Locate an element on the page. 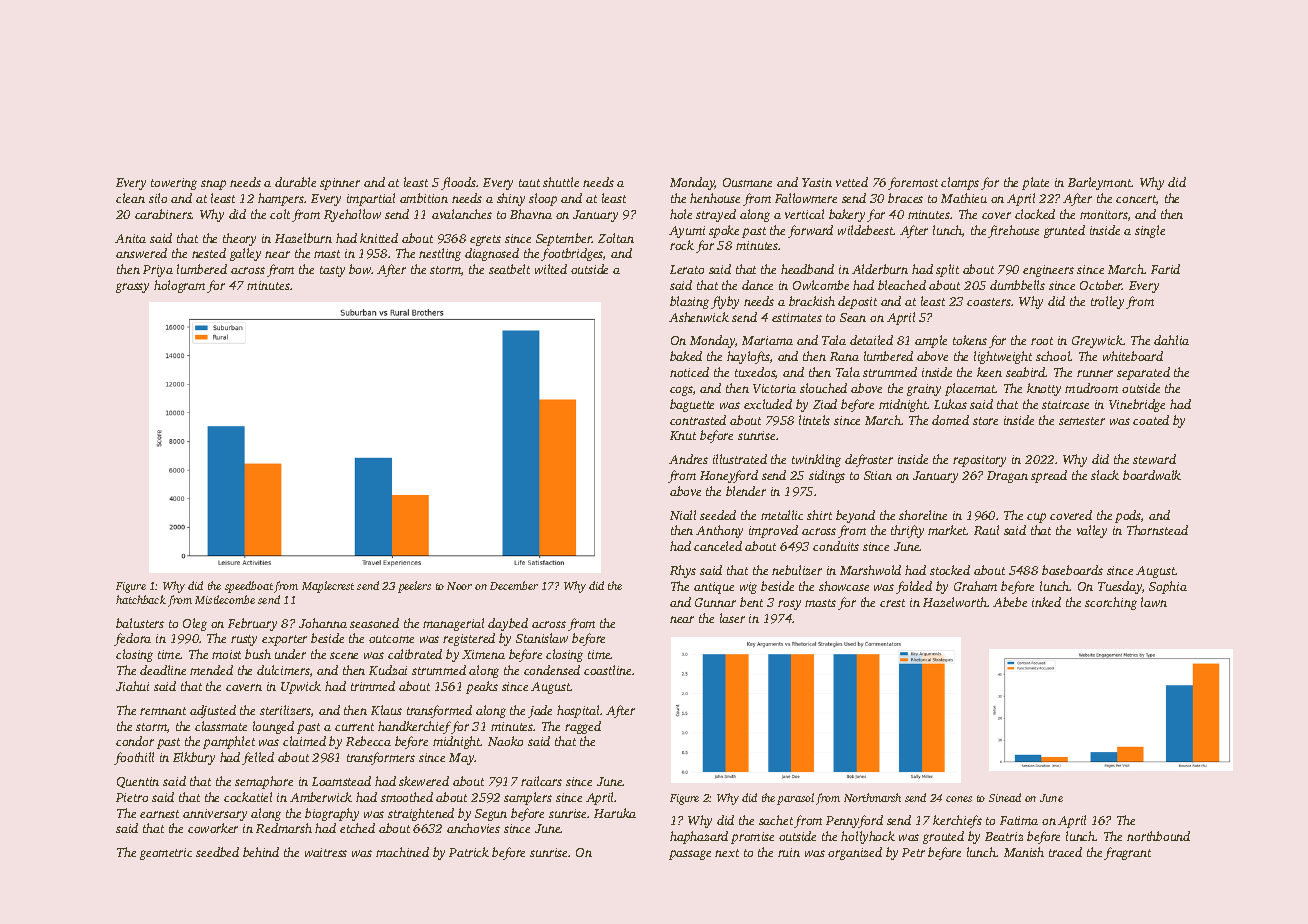  hatchback is located at coordinates (141, 599).
